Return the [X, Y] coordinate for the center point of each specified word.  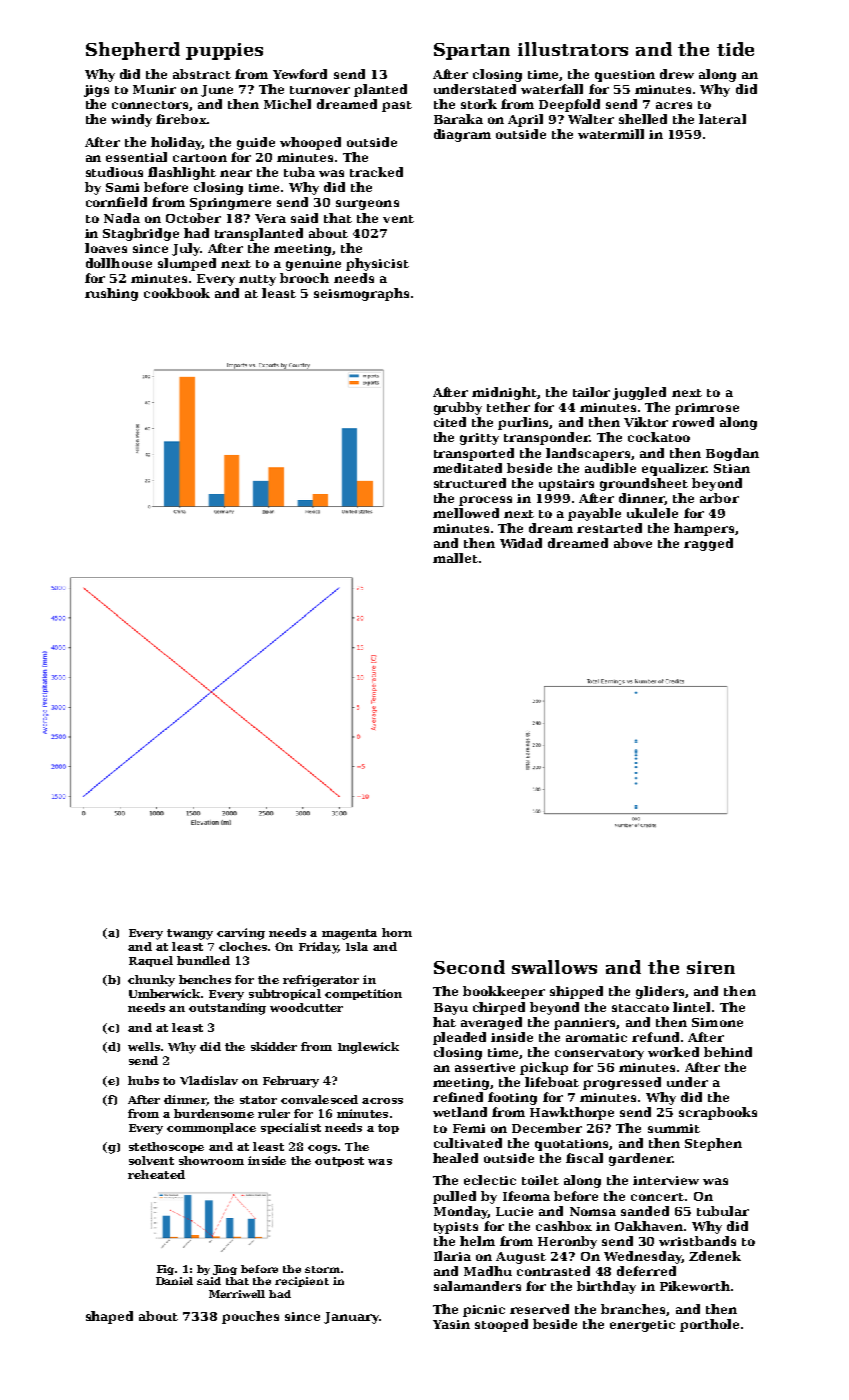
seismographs [361, 294]
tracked [376, 172]
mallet [455, 558]
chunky [151, 981]
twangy [190, 934]
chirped [499, 1008]
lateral [722, 119]
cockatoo [659, 437]
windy [131, 120]
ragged [708, 544]
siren [711, 967]
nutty [257, 280]
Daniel [174, 1281]
